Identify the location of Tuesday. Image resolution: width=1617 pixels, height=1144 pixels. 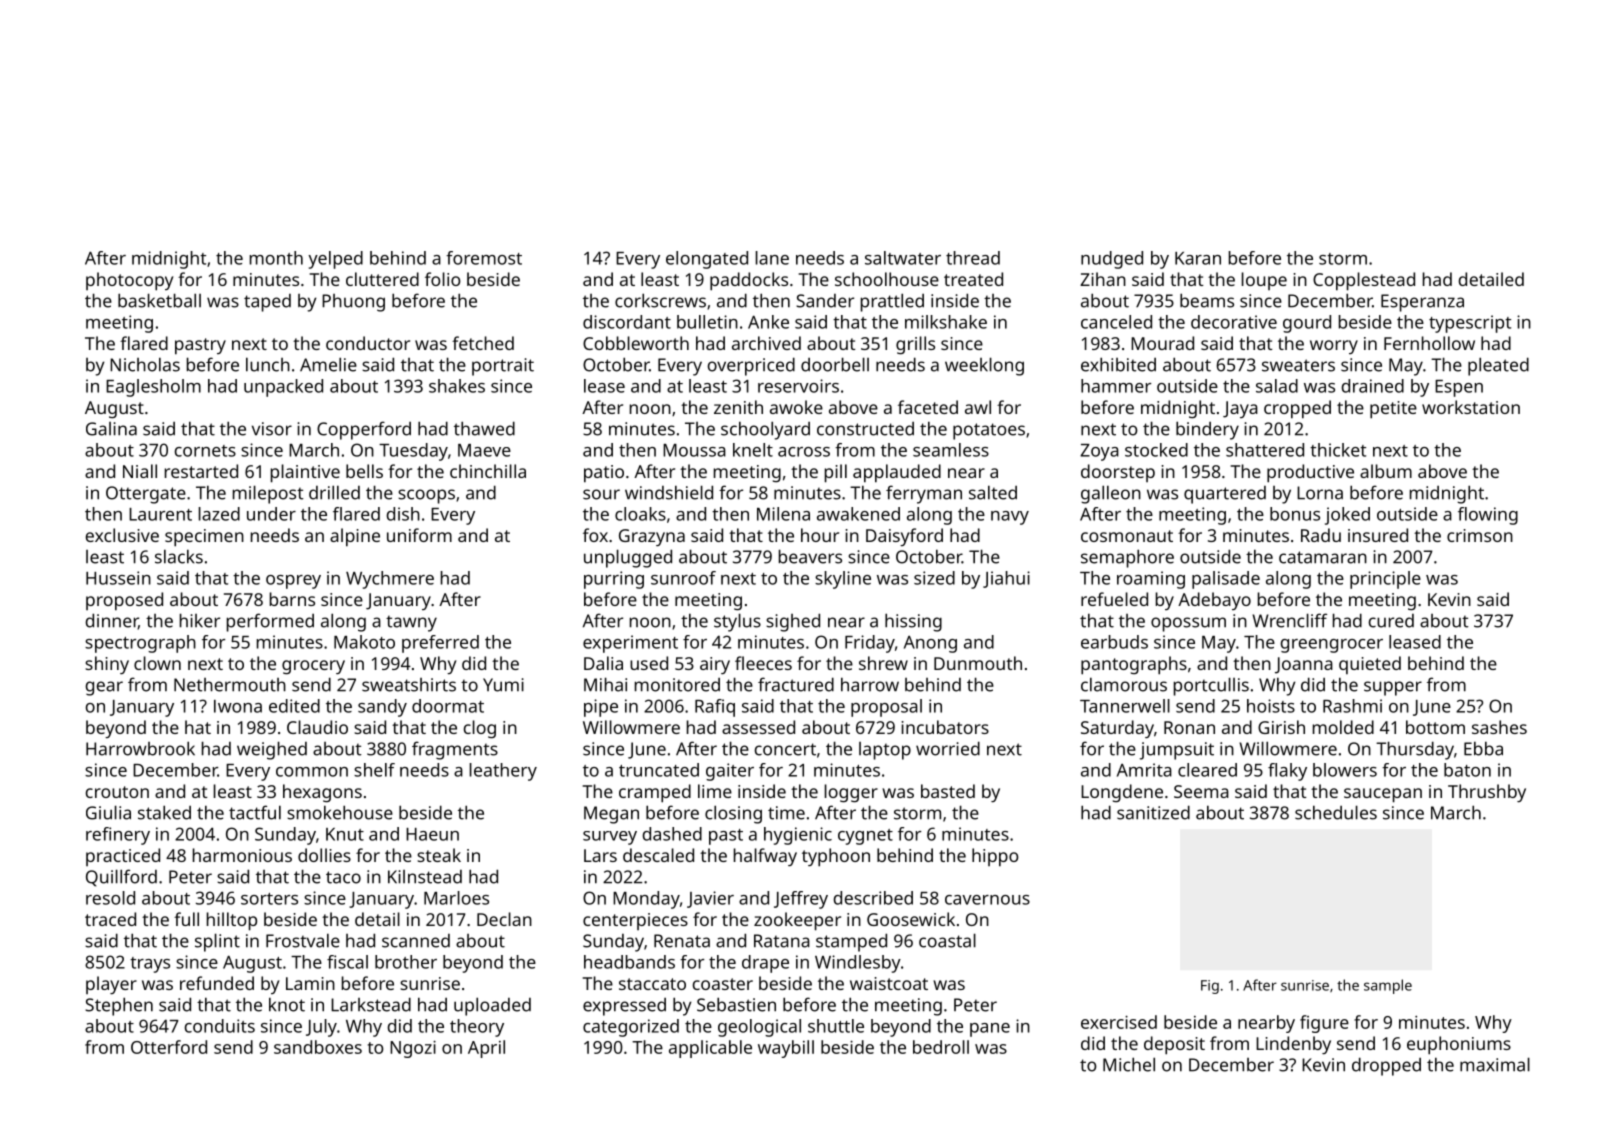
(413, 452).
